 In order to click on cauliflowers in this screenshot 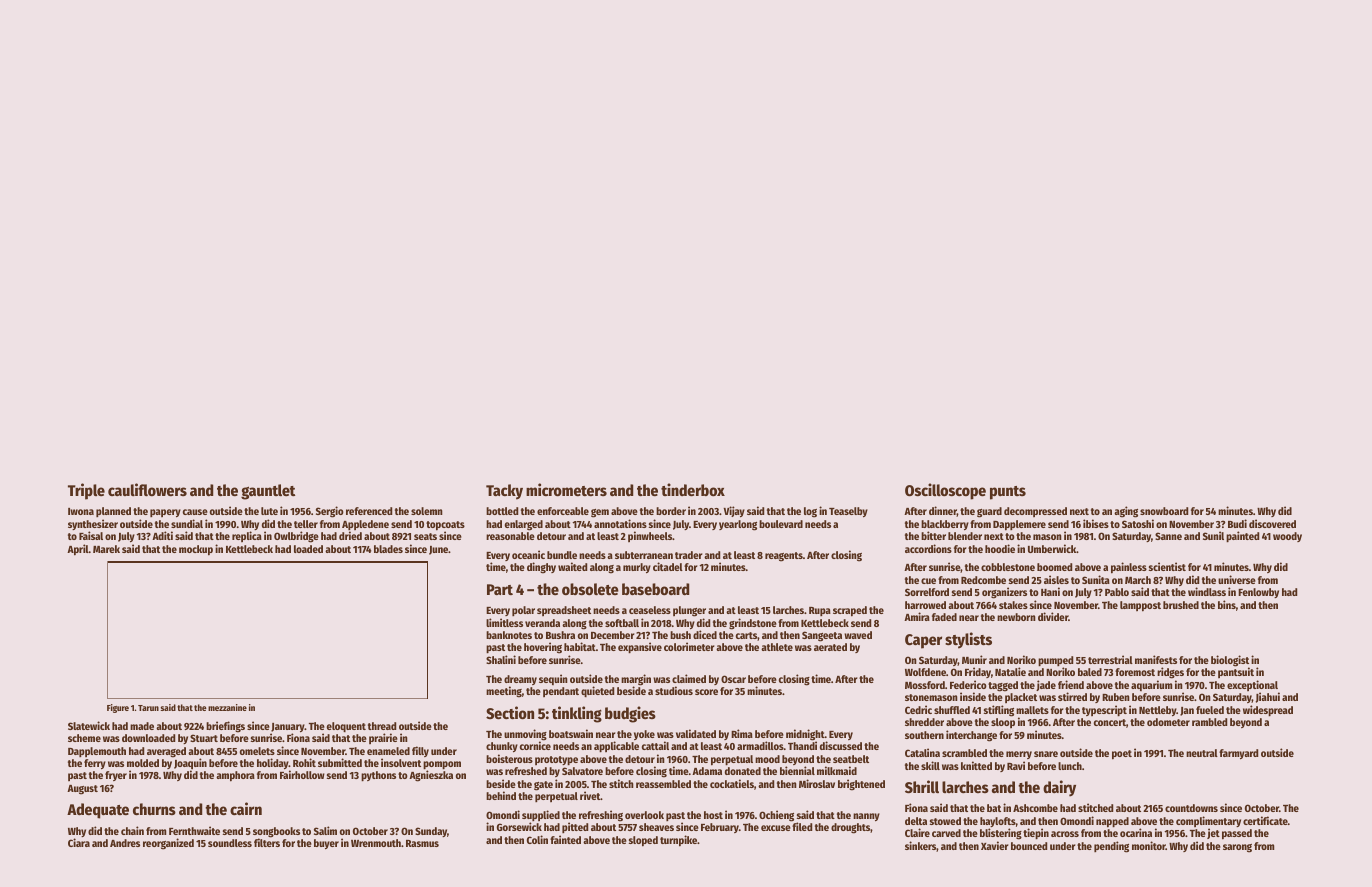, I will do `click(147, 489)`.
